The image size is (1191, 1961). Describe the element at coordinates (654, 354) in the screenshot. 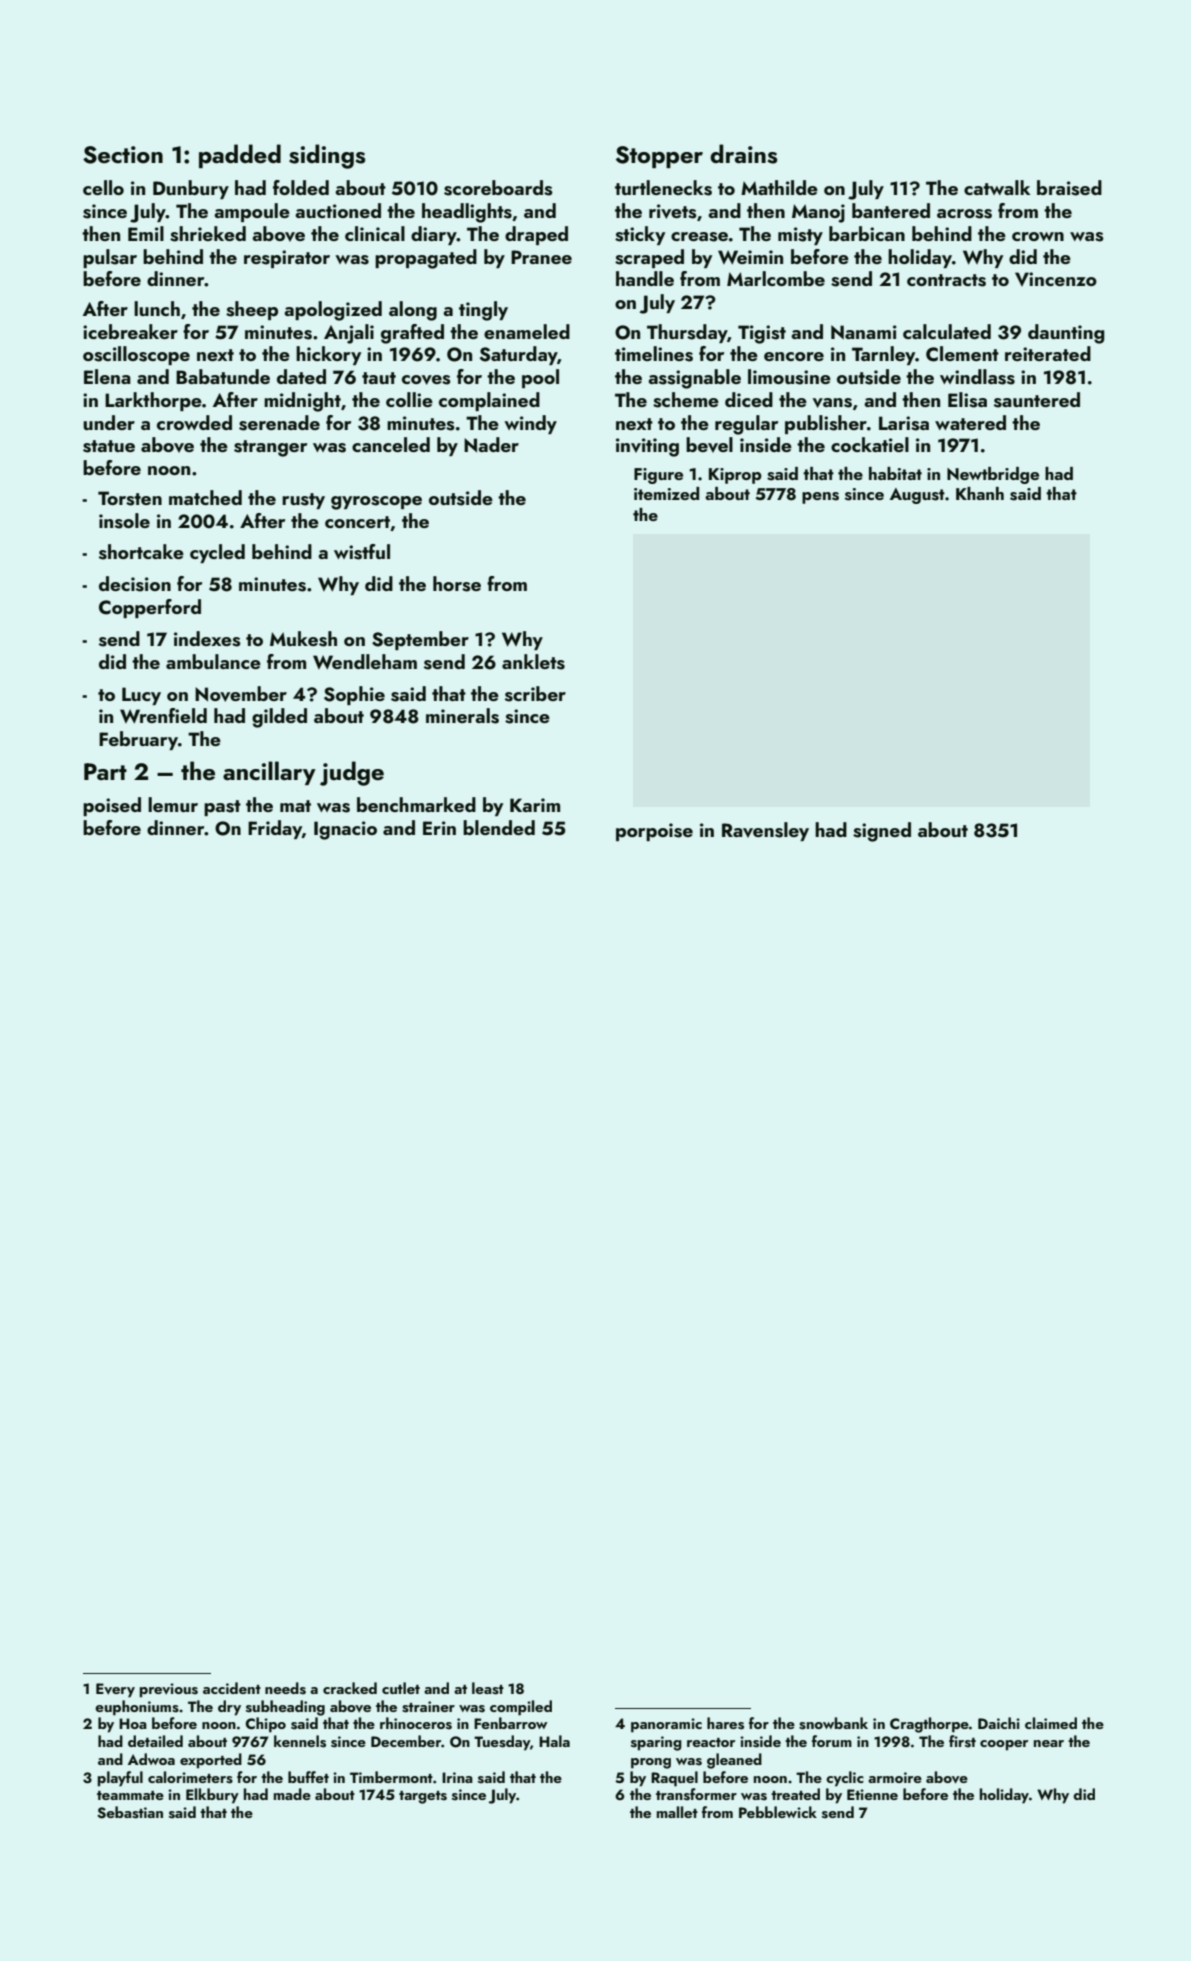

I see `timelines` at that location.
